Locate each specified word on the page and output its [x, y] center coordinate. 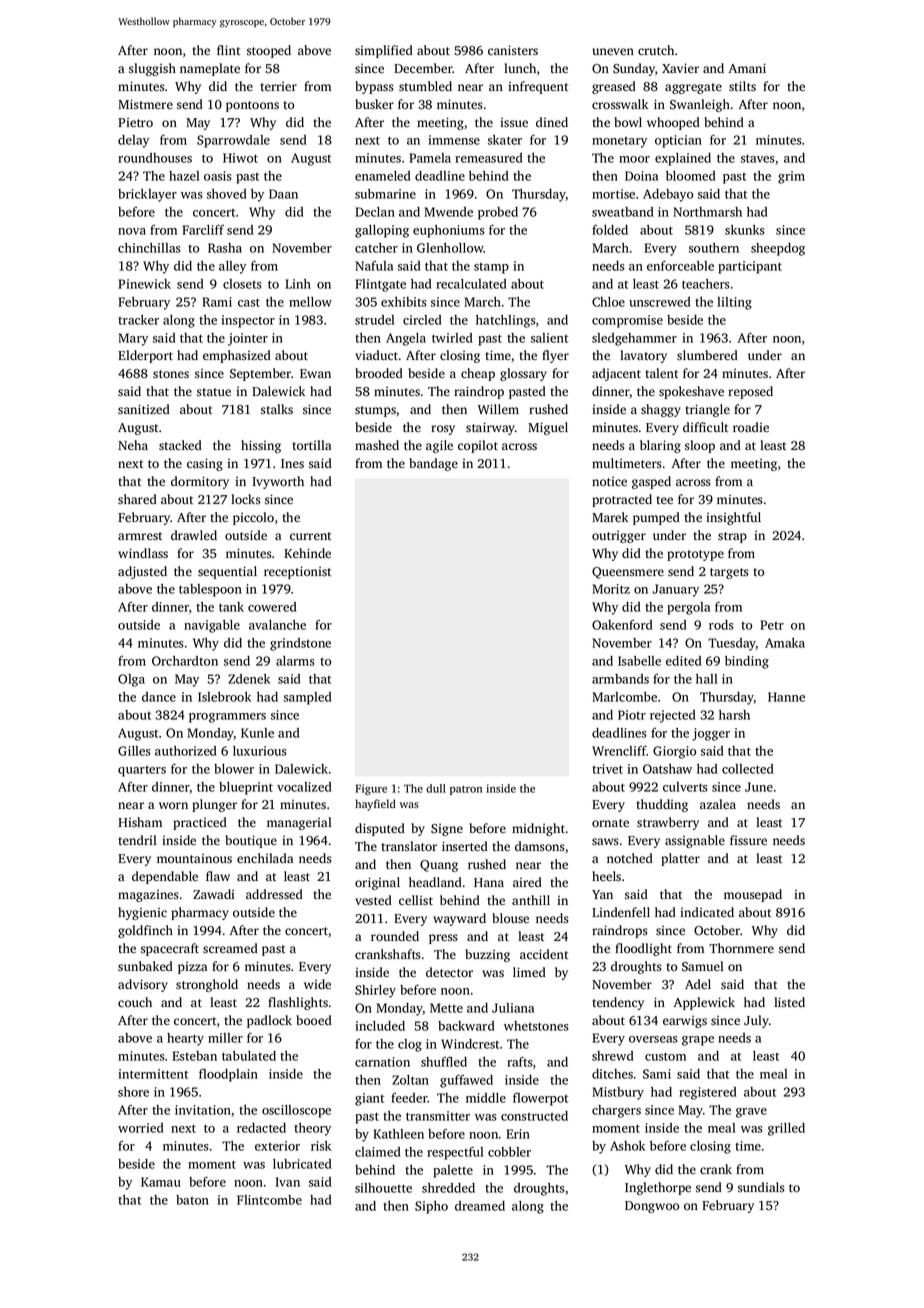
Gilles [134, 751]
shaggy [661, 410]
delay [133, 141]
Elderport [145, 356]
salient [549, 338]
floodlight [643, 949]
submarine [385, 194]
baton [192, 1200]
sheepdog [778, 249]
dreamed [480, 1206]
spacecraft [170, 949]
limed [529, 972]
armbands [620, 679]
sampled [308, 698]
